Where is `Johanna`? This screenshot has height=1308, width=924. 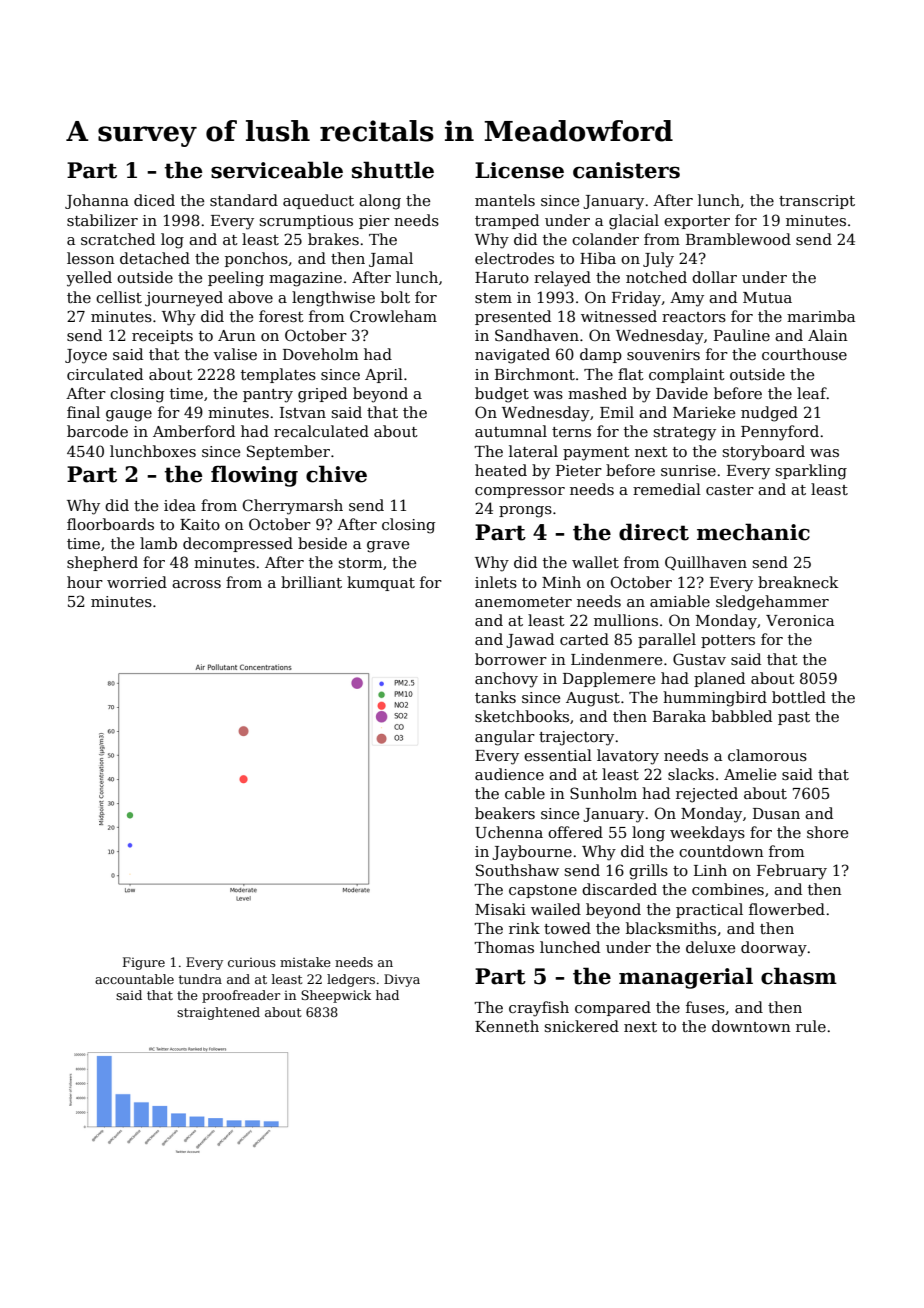
Johanna is located at coordinates (97, 201).
